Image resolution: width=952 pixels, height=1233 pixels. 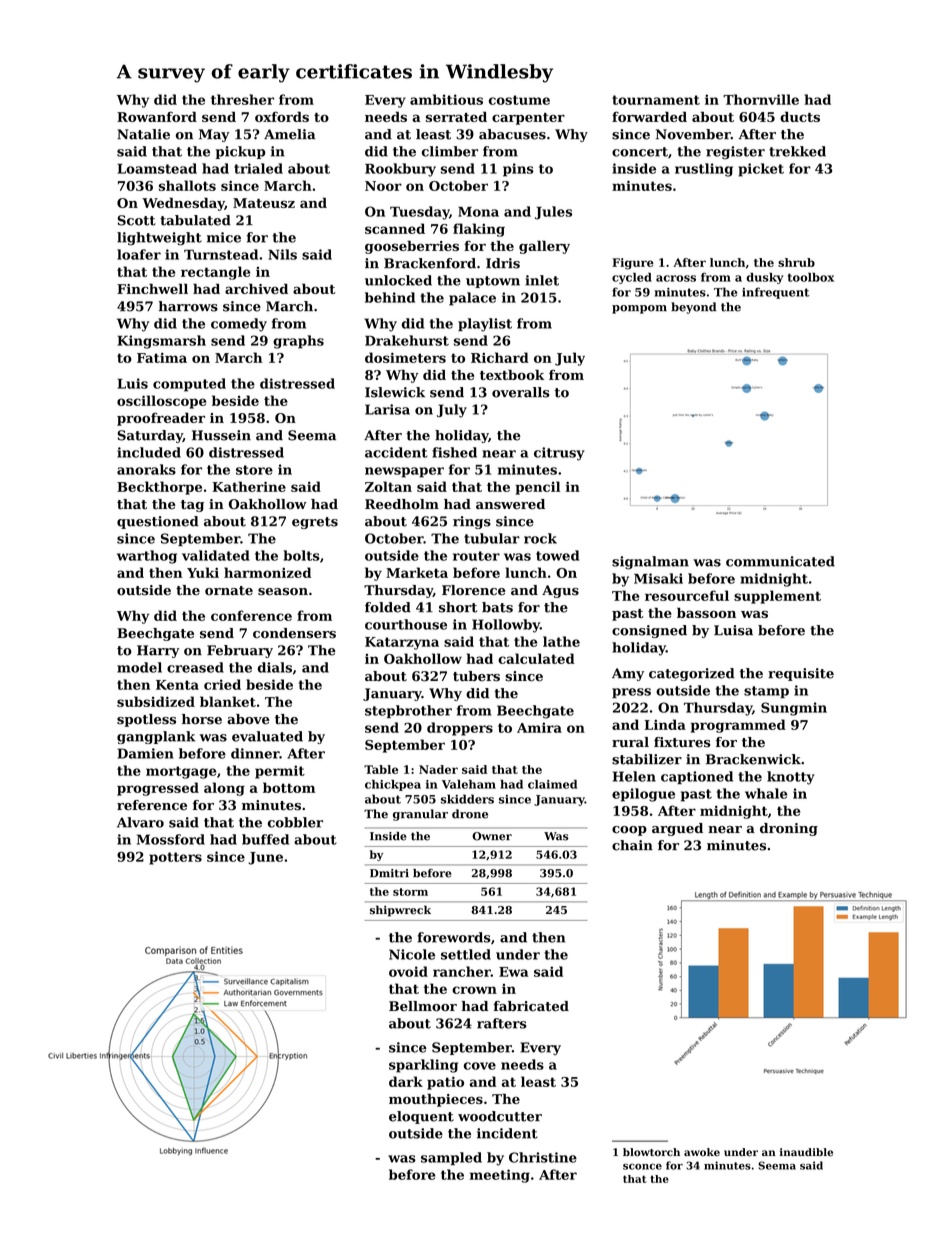 I want to click on warthog, so click(x=147, y=557).
